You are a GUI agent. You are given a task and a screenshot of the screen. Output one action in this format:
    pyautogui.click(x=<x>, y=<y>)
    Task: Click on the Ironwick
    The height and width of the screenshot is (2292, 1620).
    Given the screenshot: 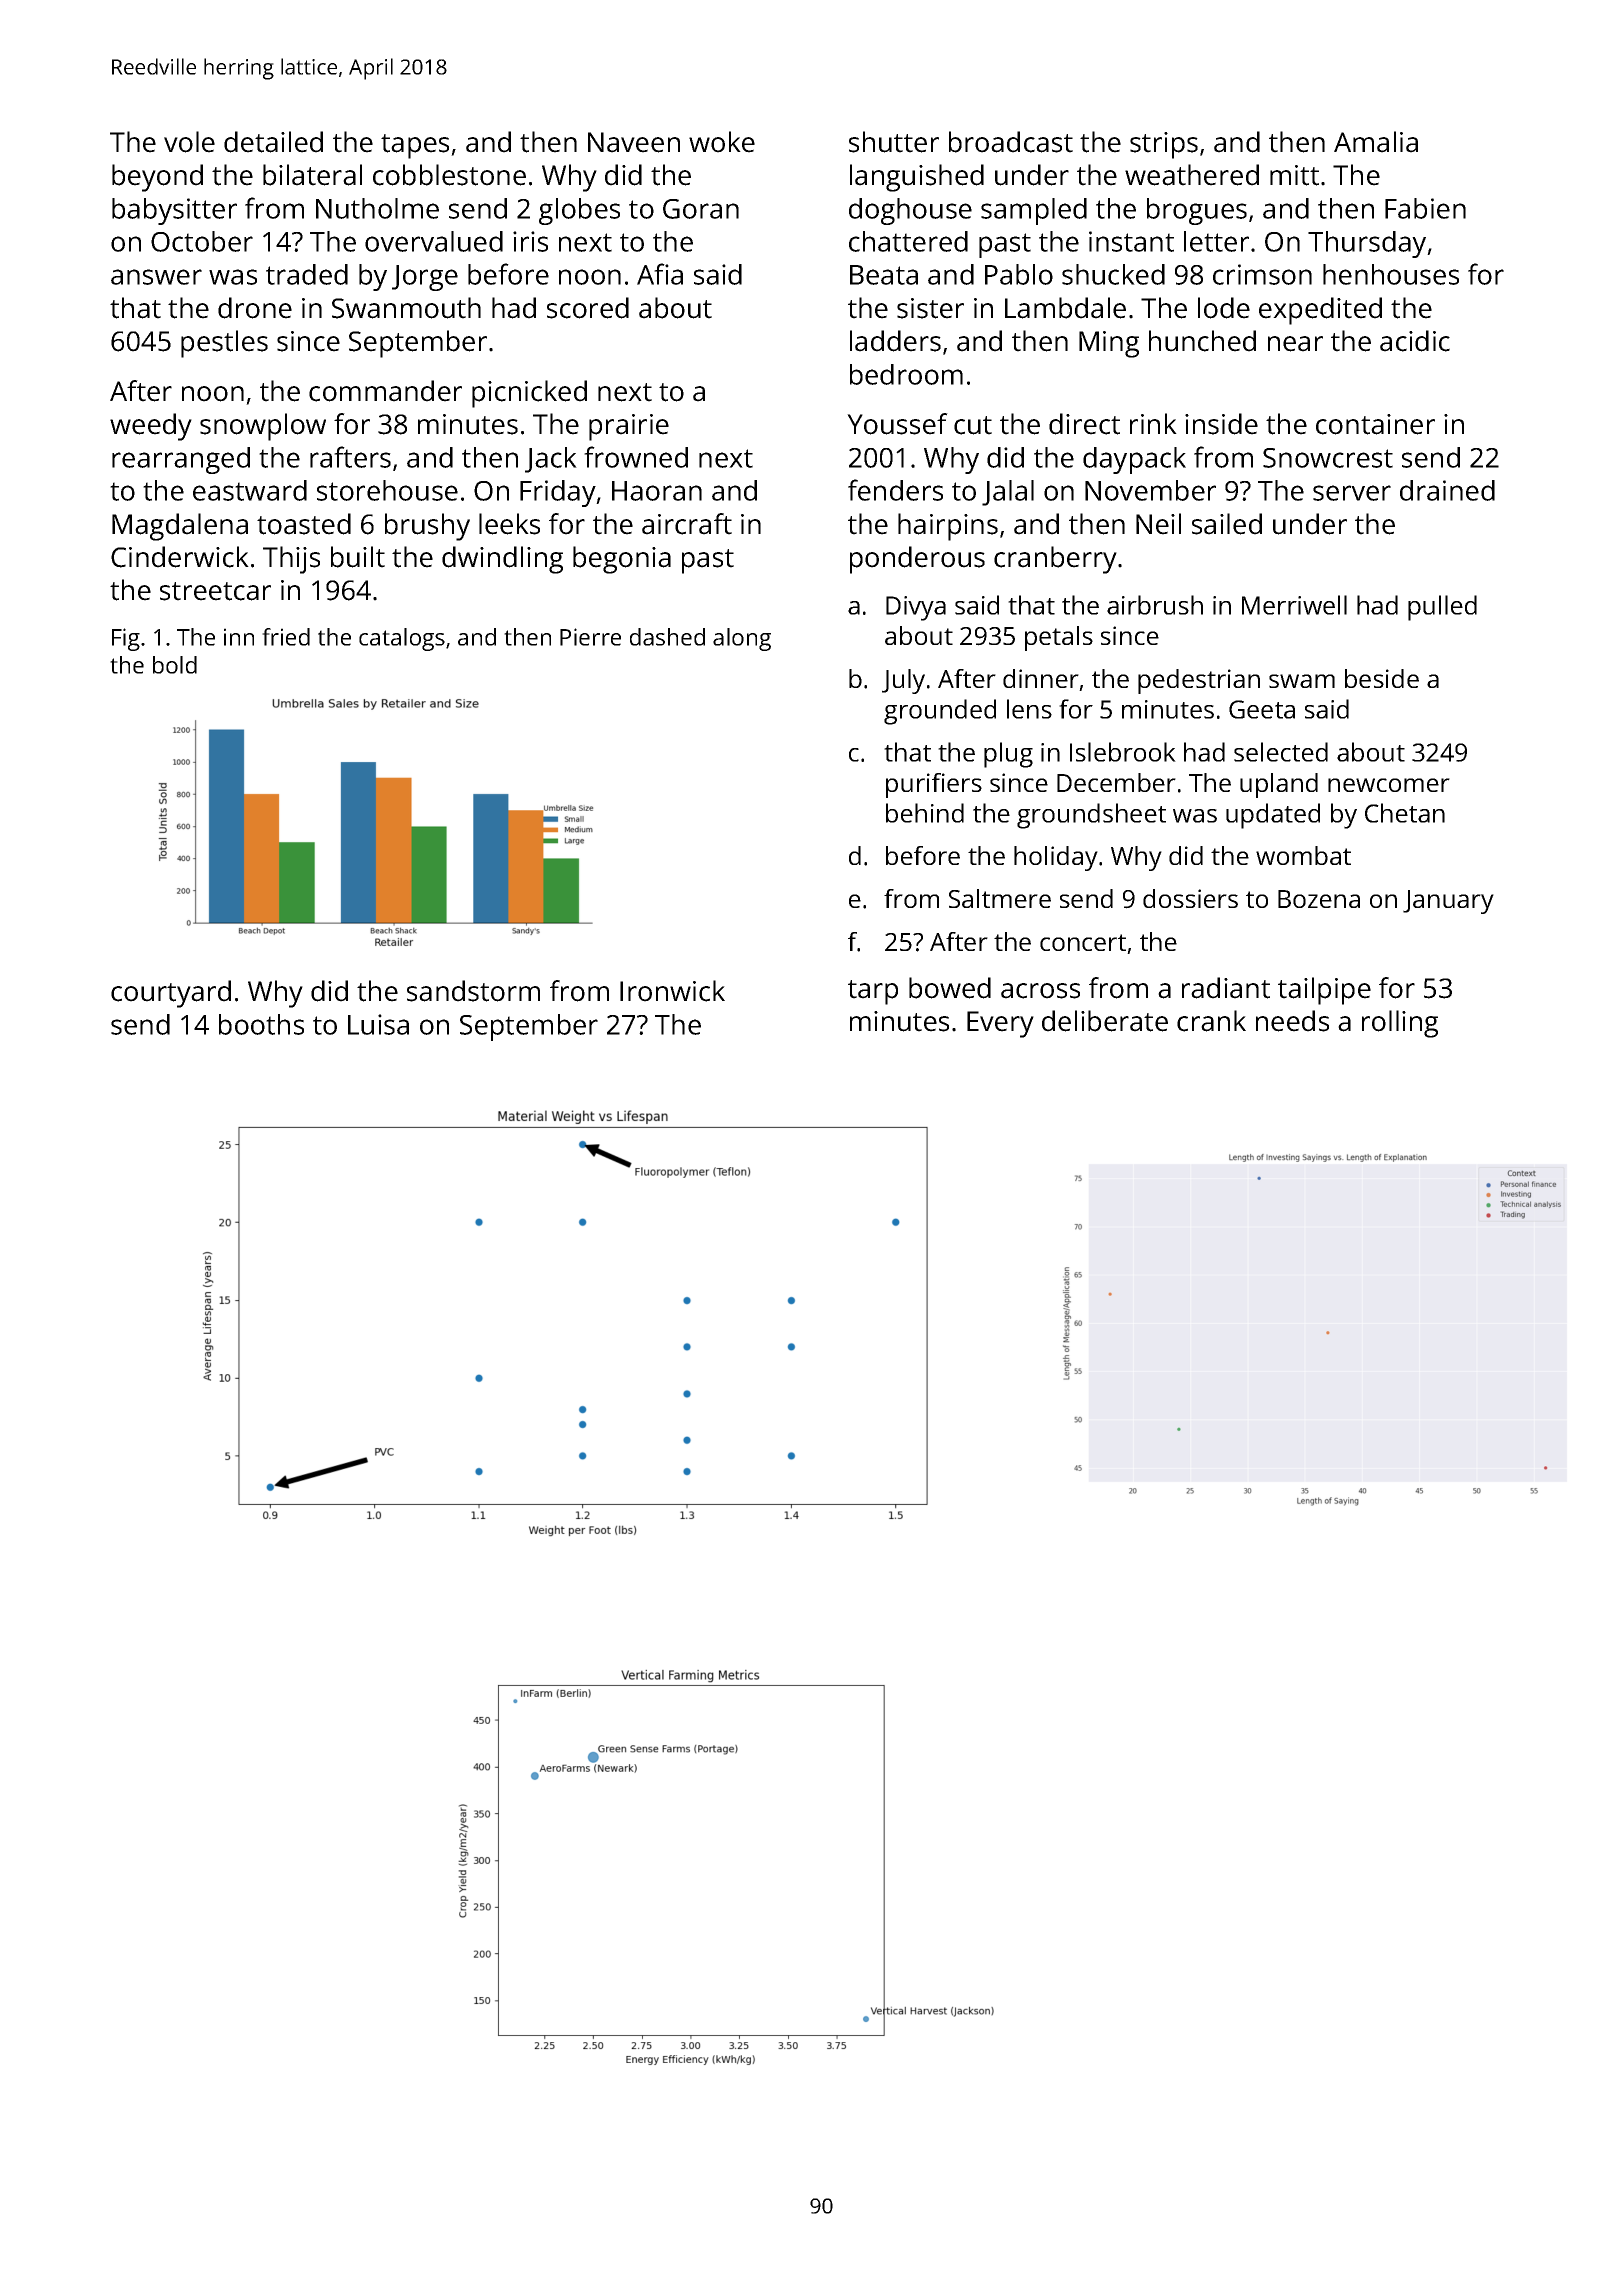 What is the action you would take?
    pyautogui.click(x=672, y=991)
